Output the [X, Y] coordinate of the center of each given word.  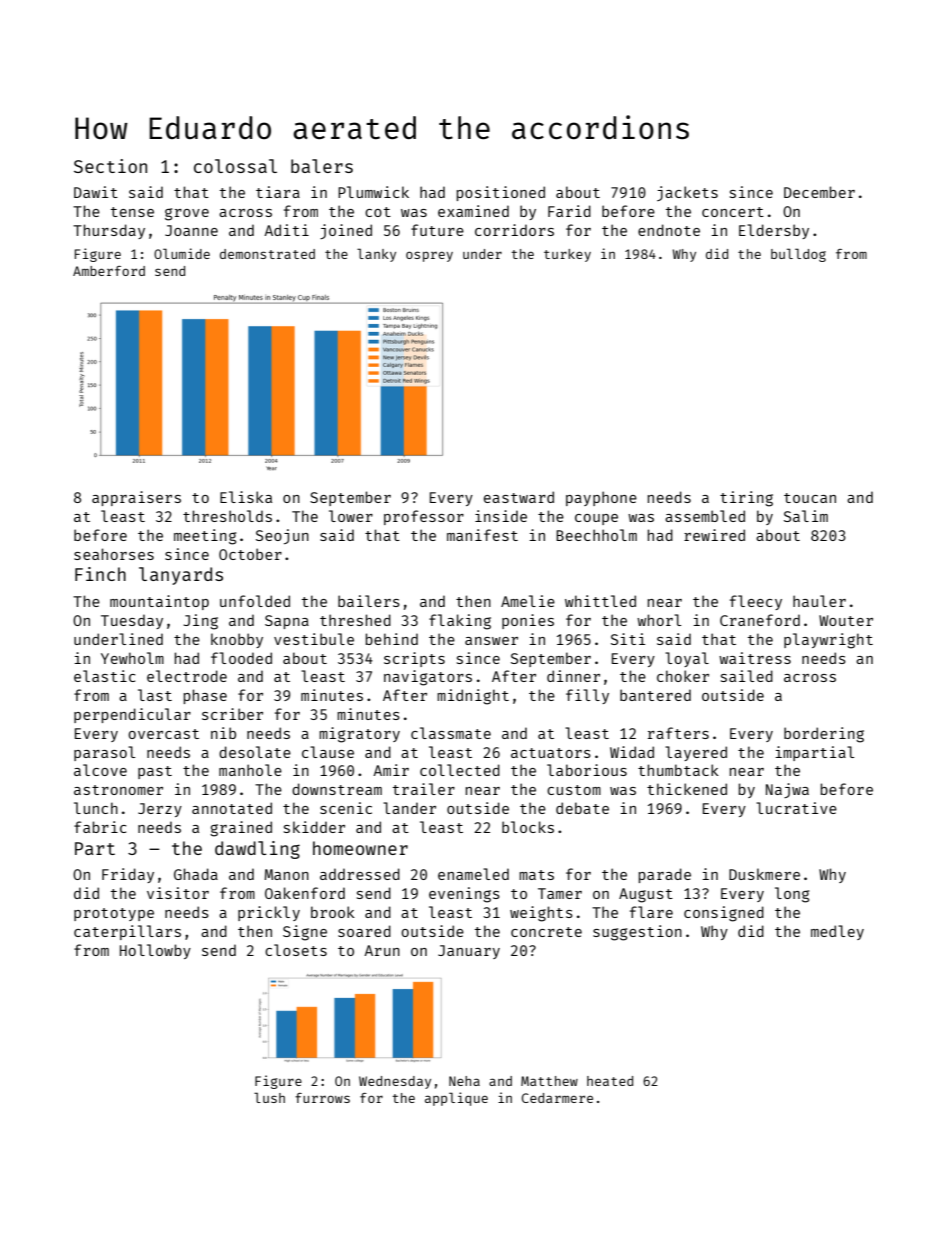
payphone [601, 498]
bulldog [798, 255]
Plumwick [373, 192]
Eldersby [774, 231]
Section [110, 166]
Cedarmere [557, 1098]
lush [269, 1097]
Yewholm [132, 658]
